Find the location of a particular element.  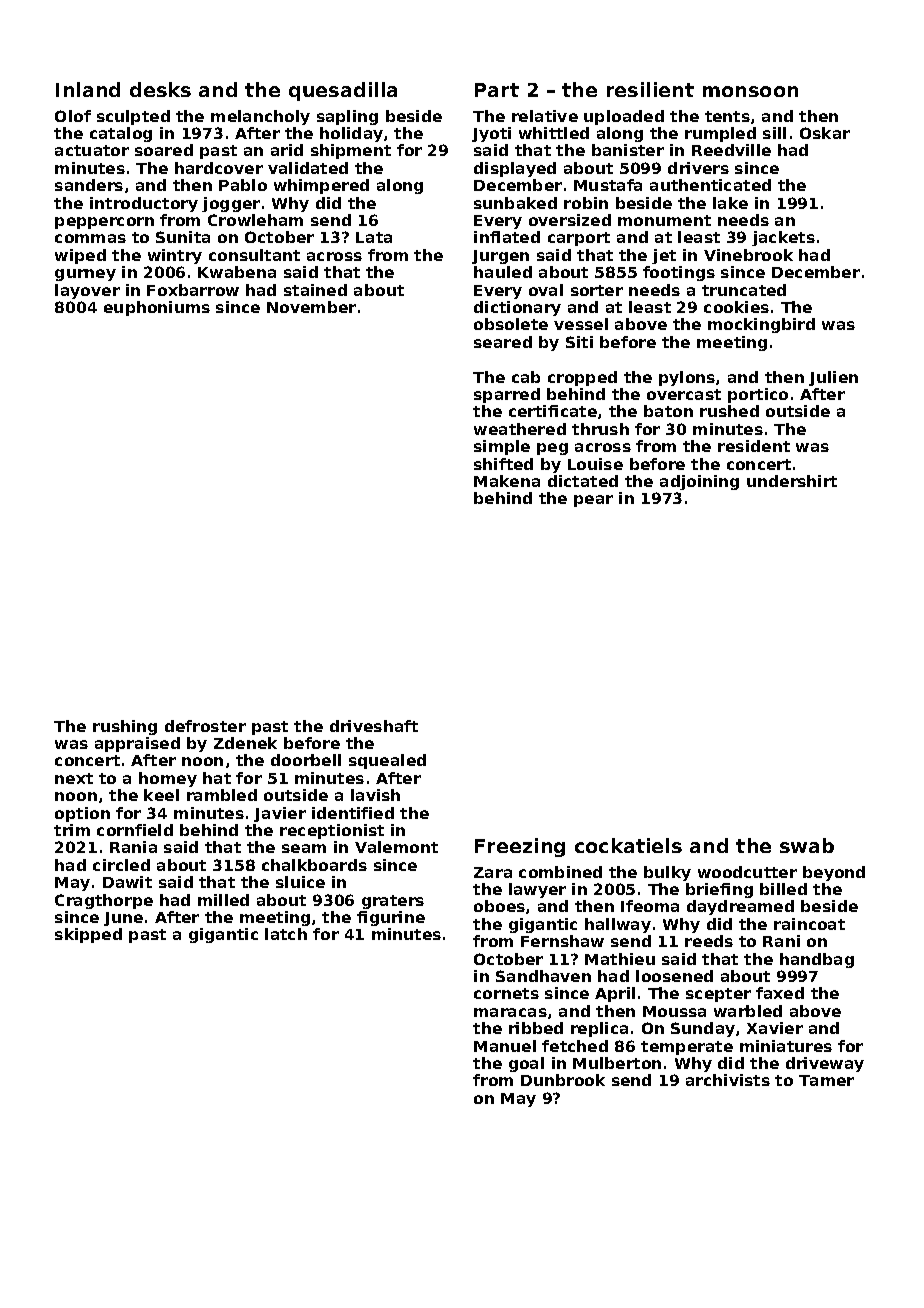

figurine is located at coordinates (391, 918).
